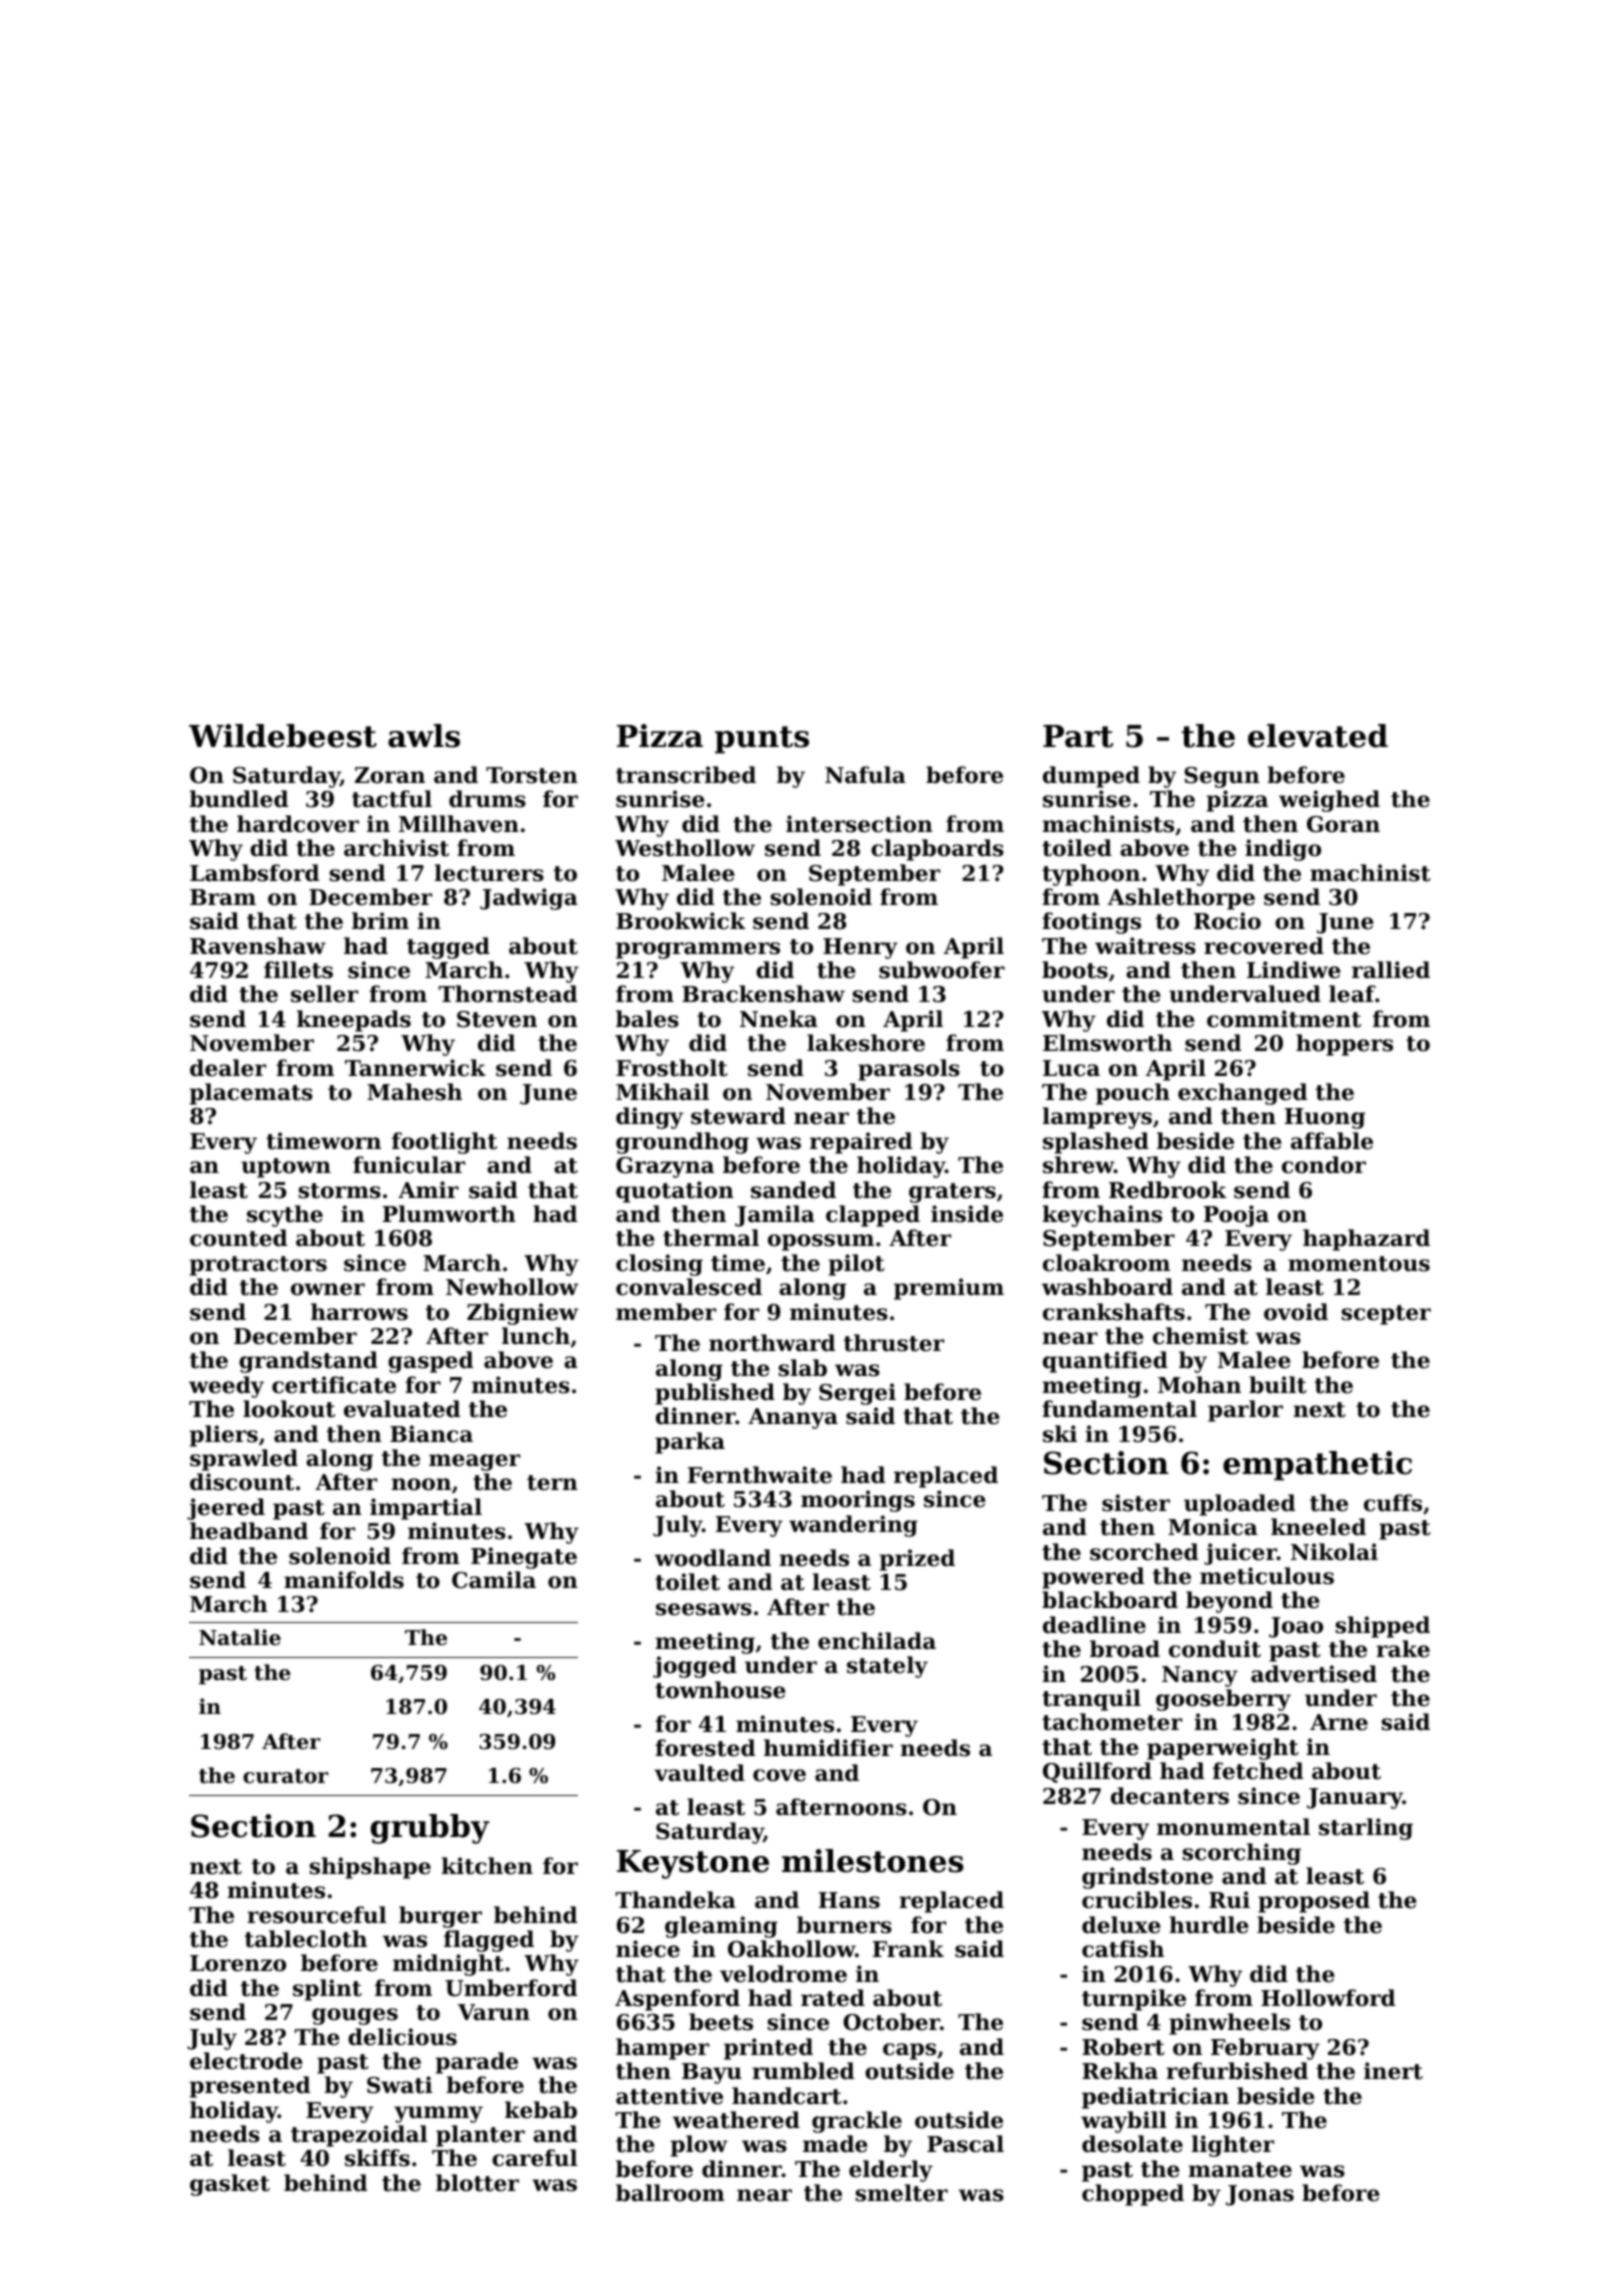 This screenshot has height=2292, width=1620. What do you see at coordinates (286, 1168) in the screenshot?
I see `uptown` at bounding box center [286, 1168].
